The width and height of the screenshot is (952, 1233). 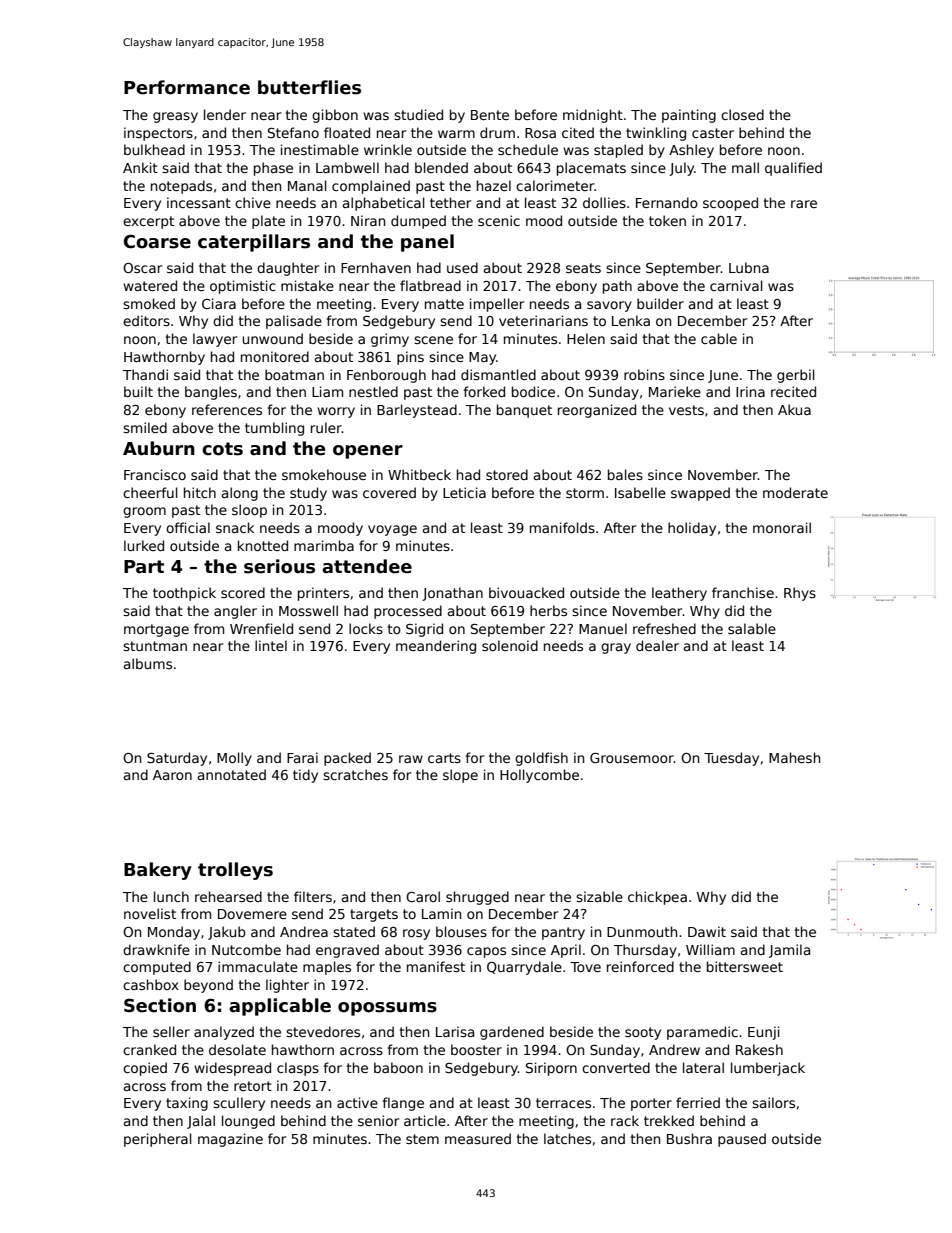 I want to click on widespread, so click(x=232, y=1069).
